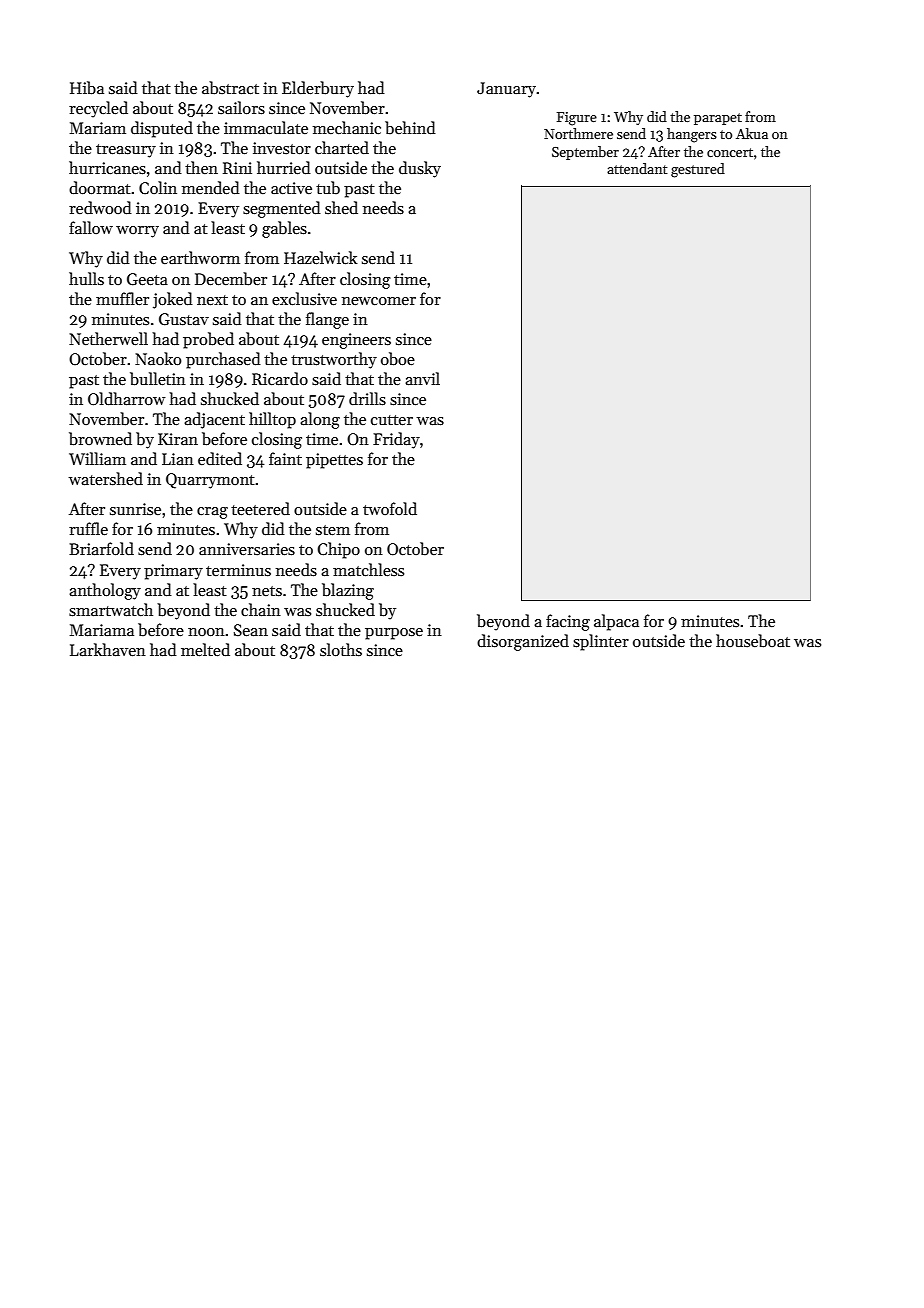  What do you see at coordinates (230, 88) in the page?
I see `abstract` at bounding box center [230, 88].
